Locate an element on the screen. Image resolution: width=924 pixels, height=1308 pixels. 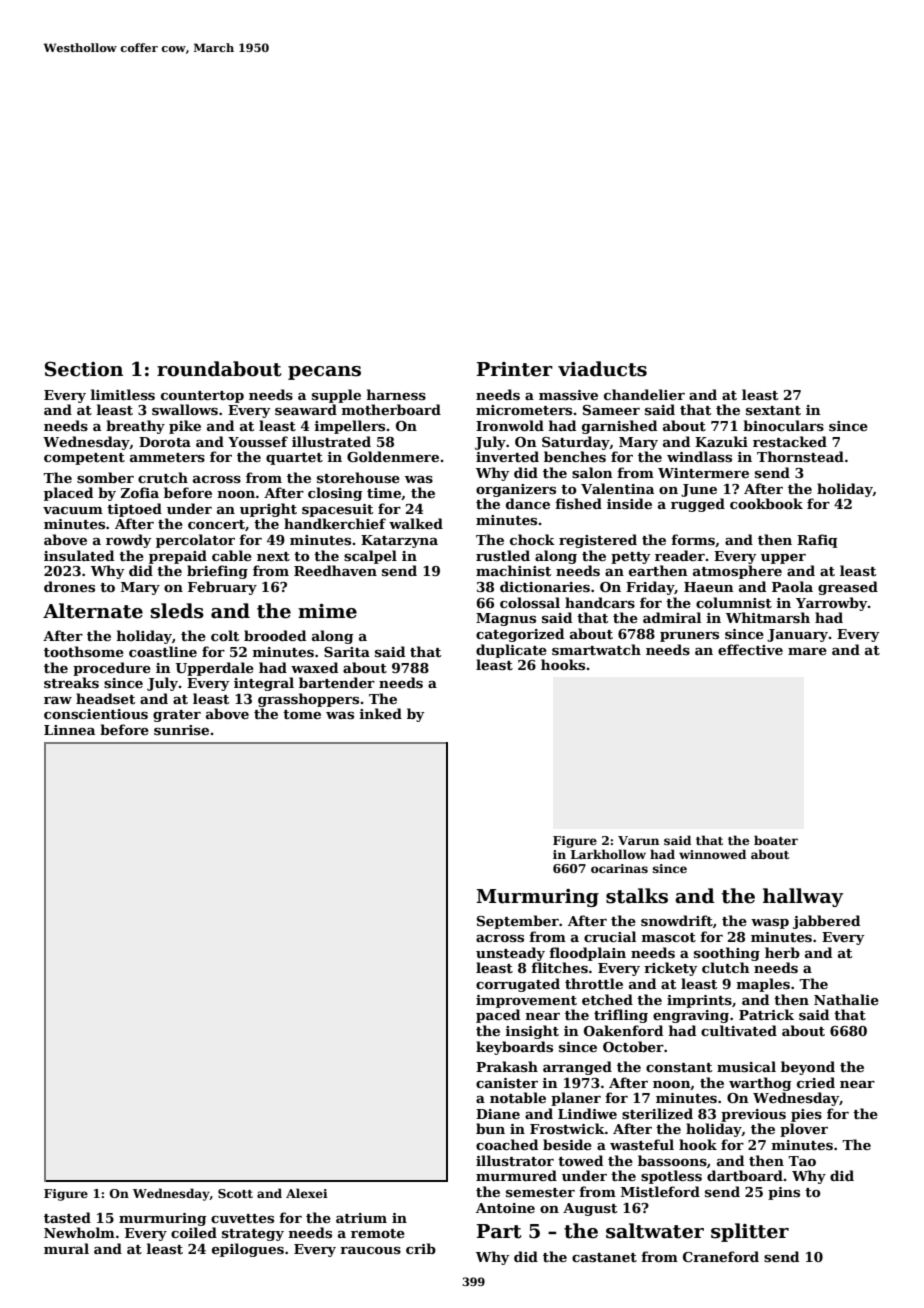
registered is located at coordinates (598, 541).
